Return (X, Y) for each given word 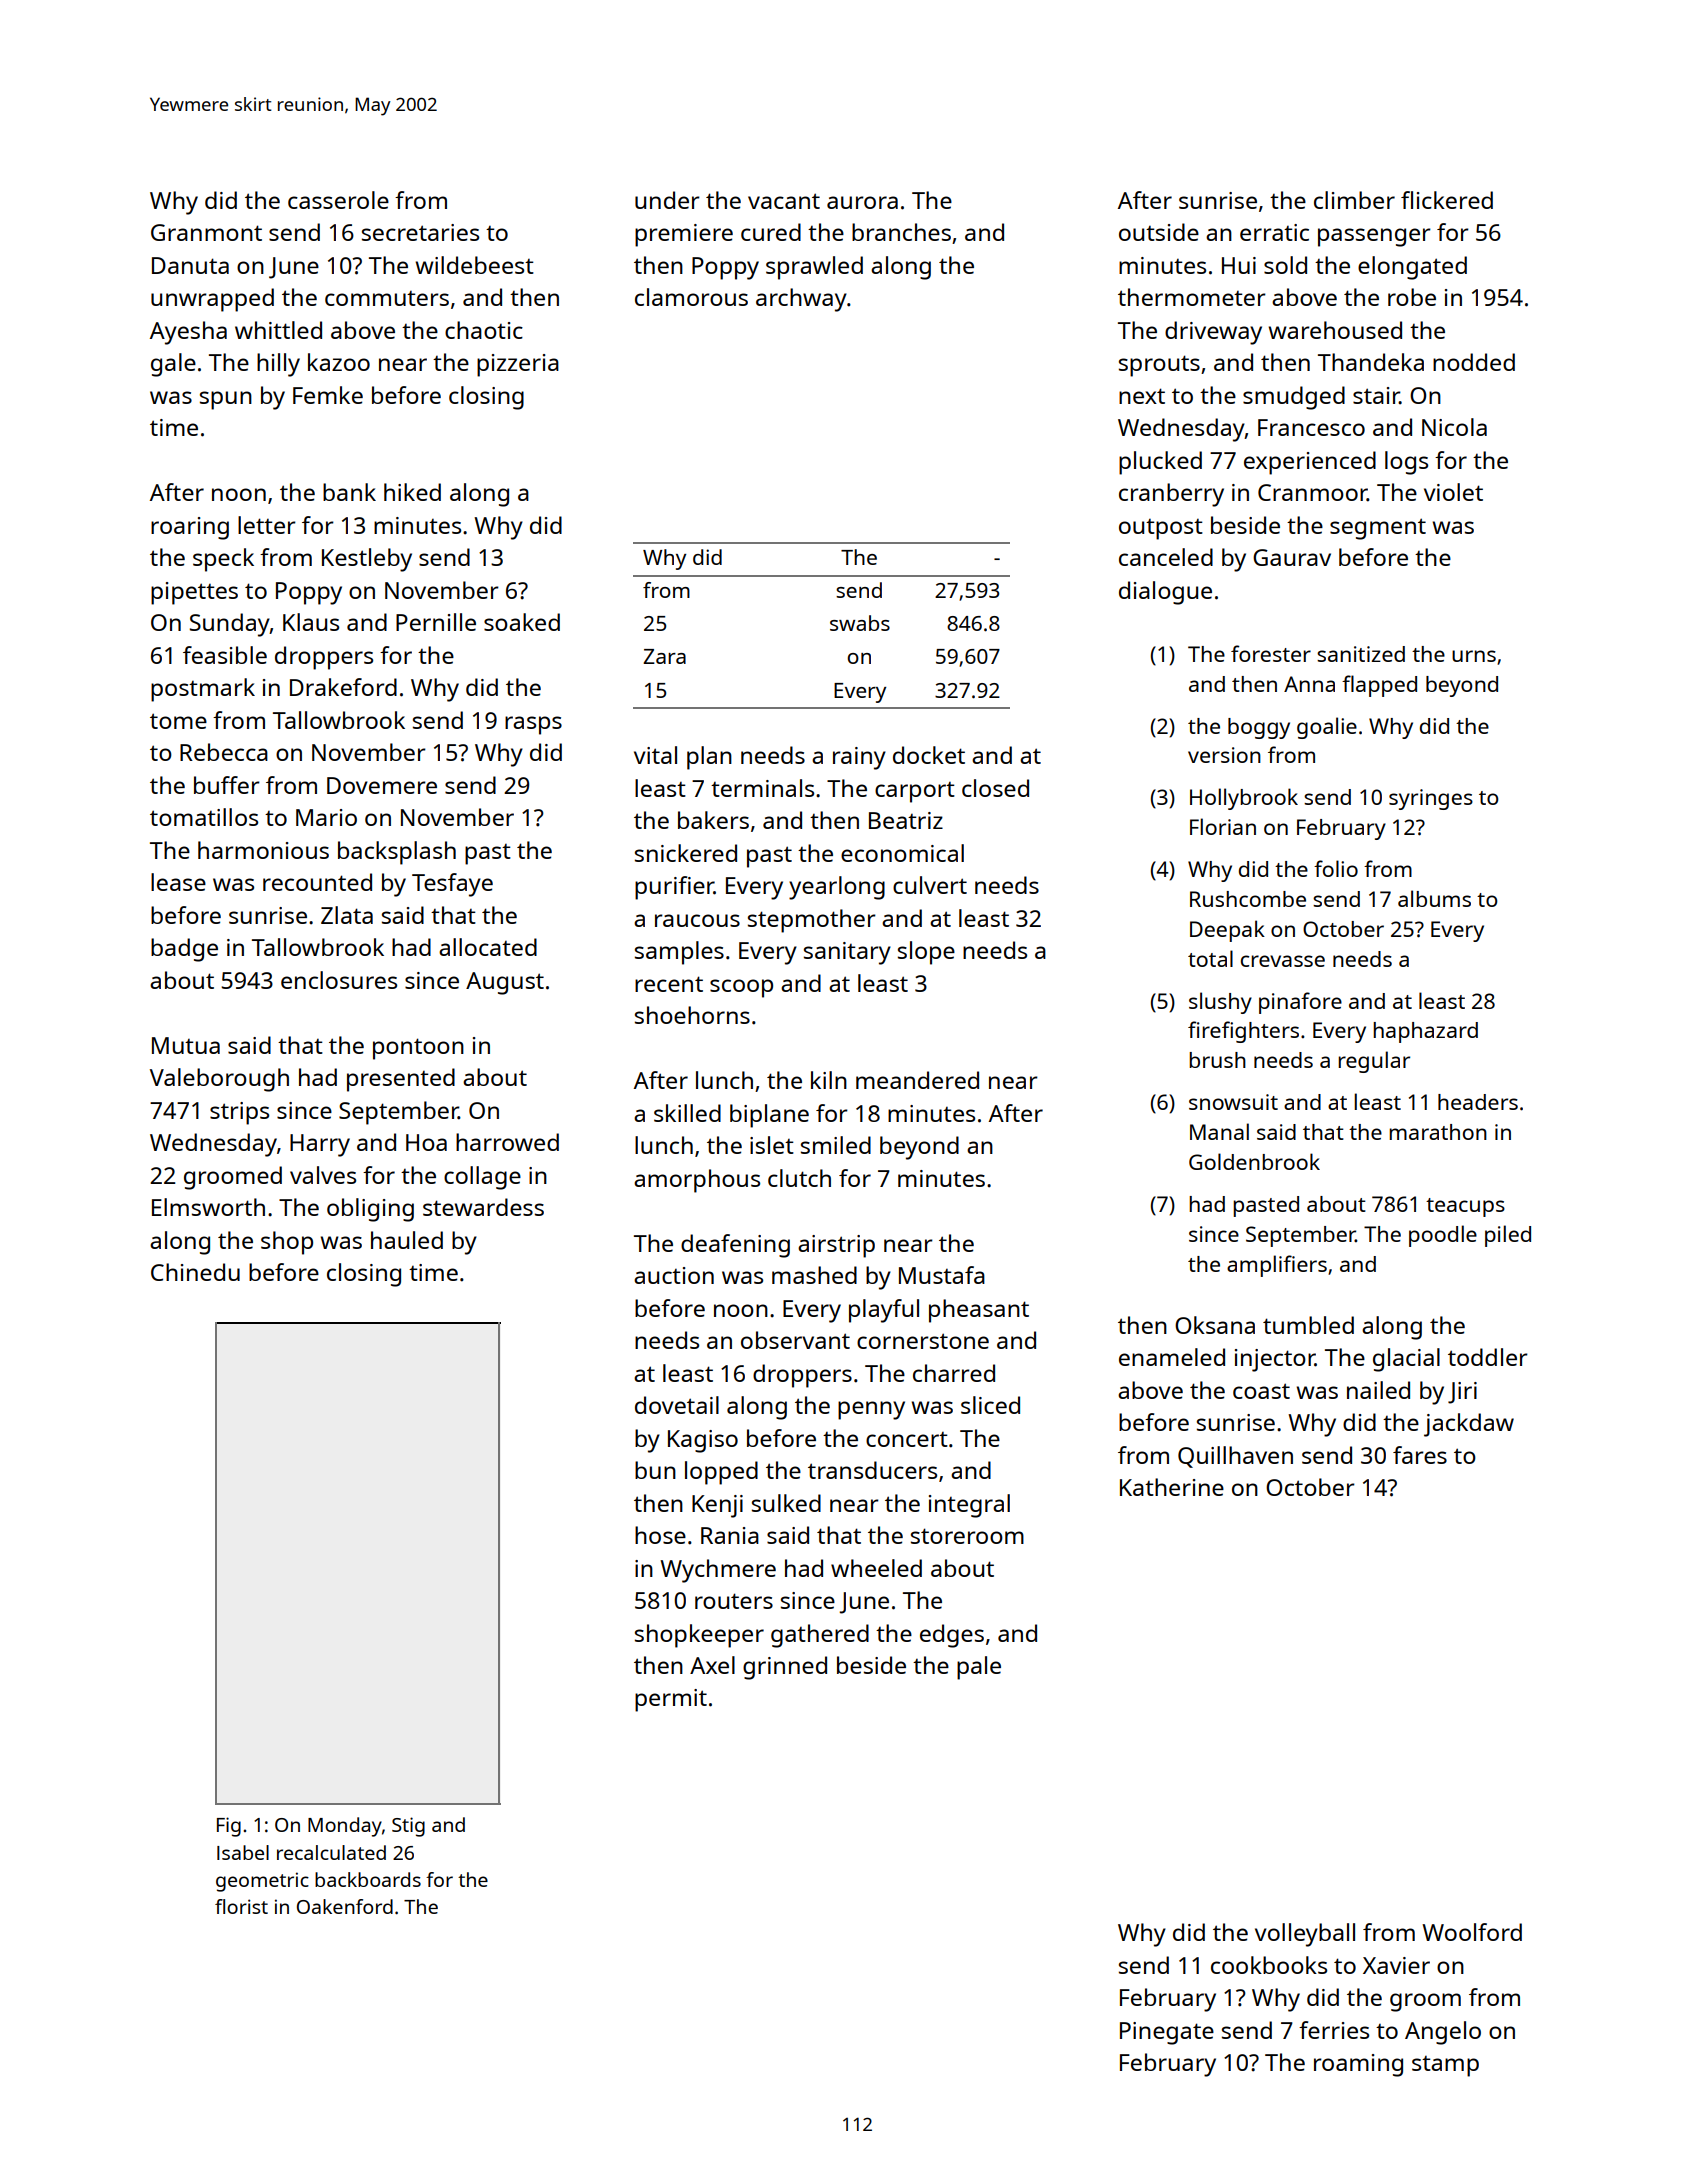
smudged (1294, 398)
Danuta (190, 265)
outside (1159, 232)
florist (241, 1906)
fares (1420, 1455)
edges (952, 1636)
